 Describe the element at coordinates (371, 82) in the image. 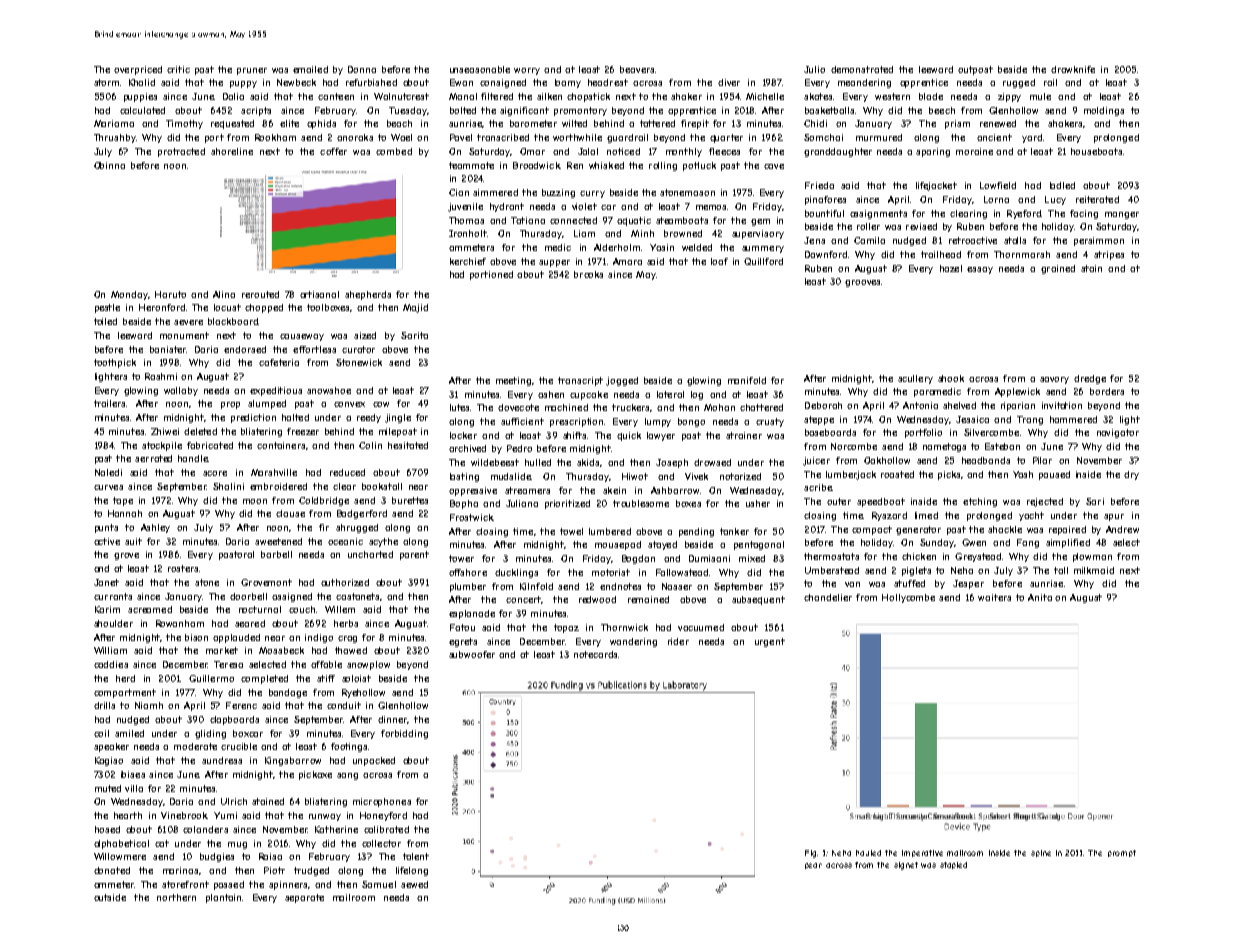

I see `refurbished` at that location.
